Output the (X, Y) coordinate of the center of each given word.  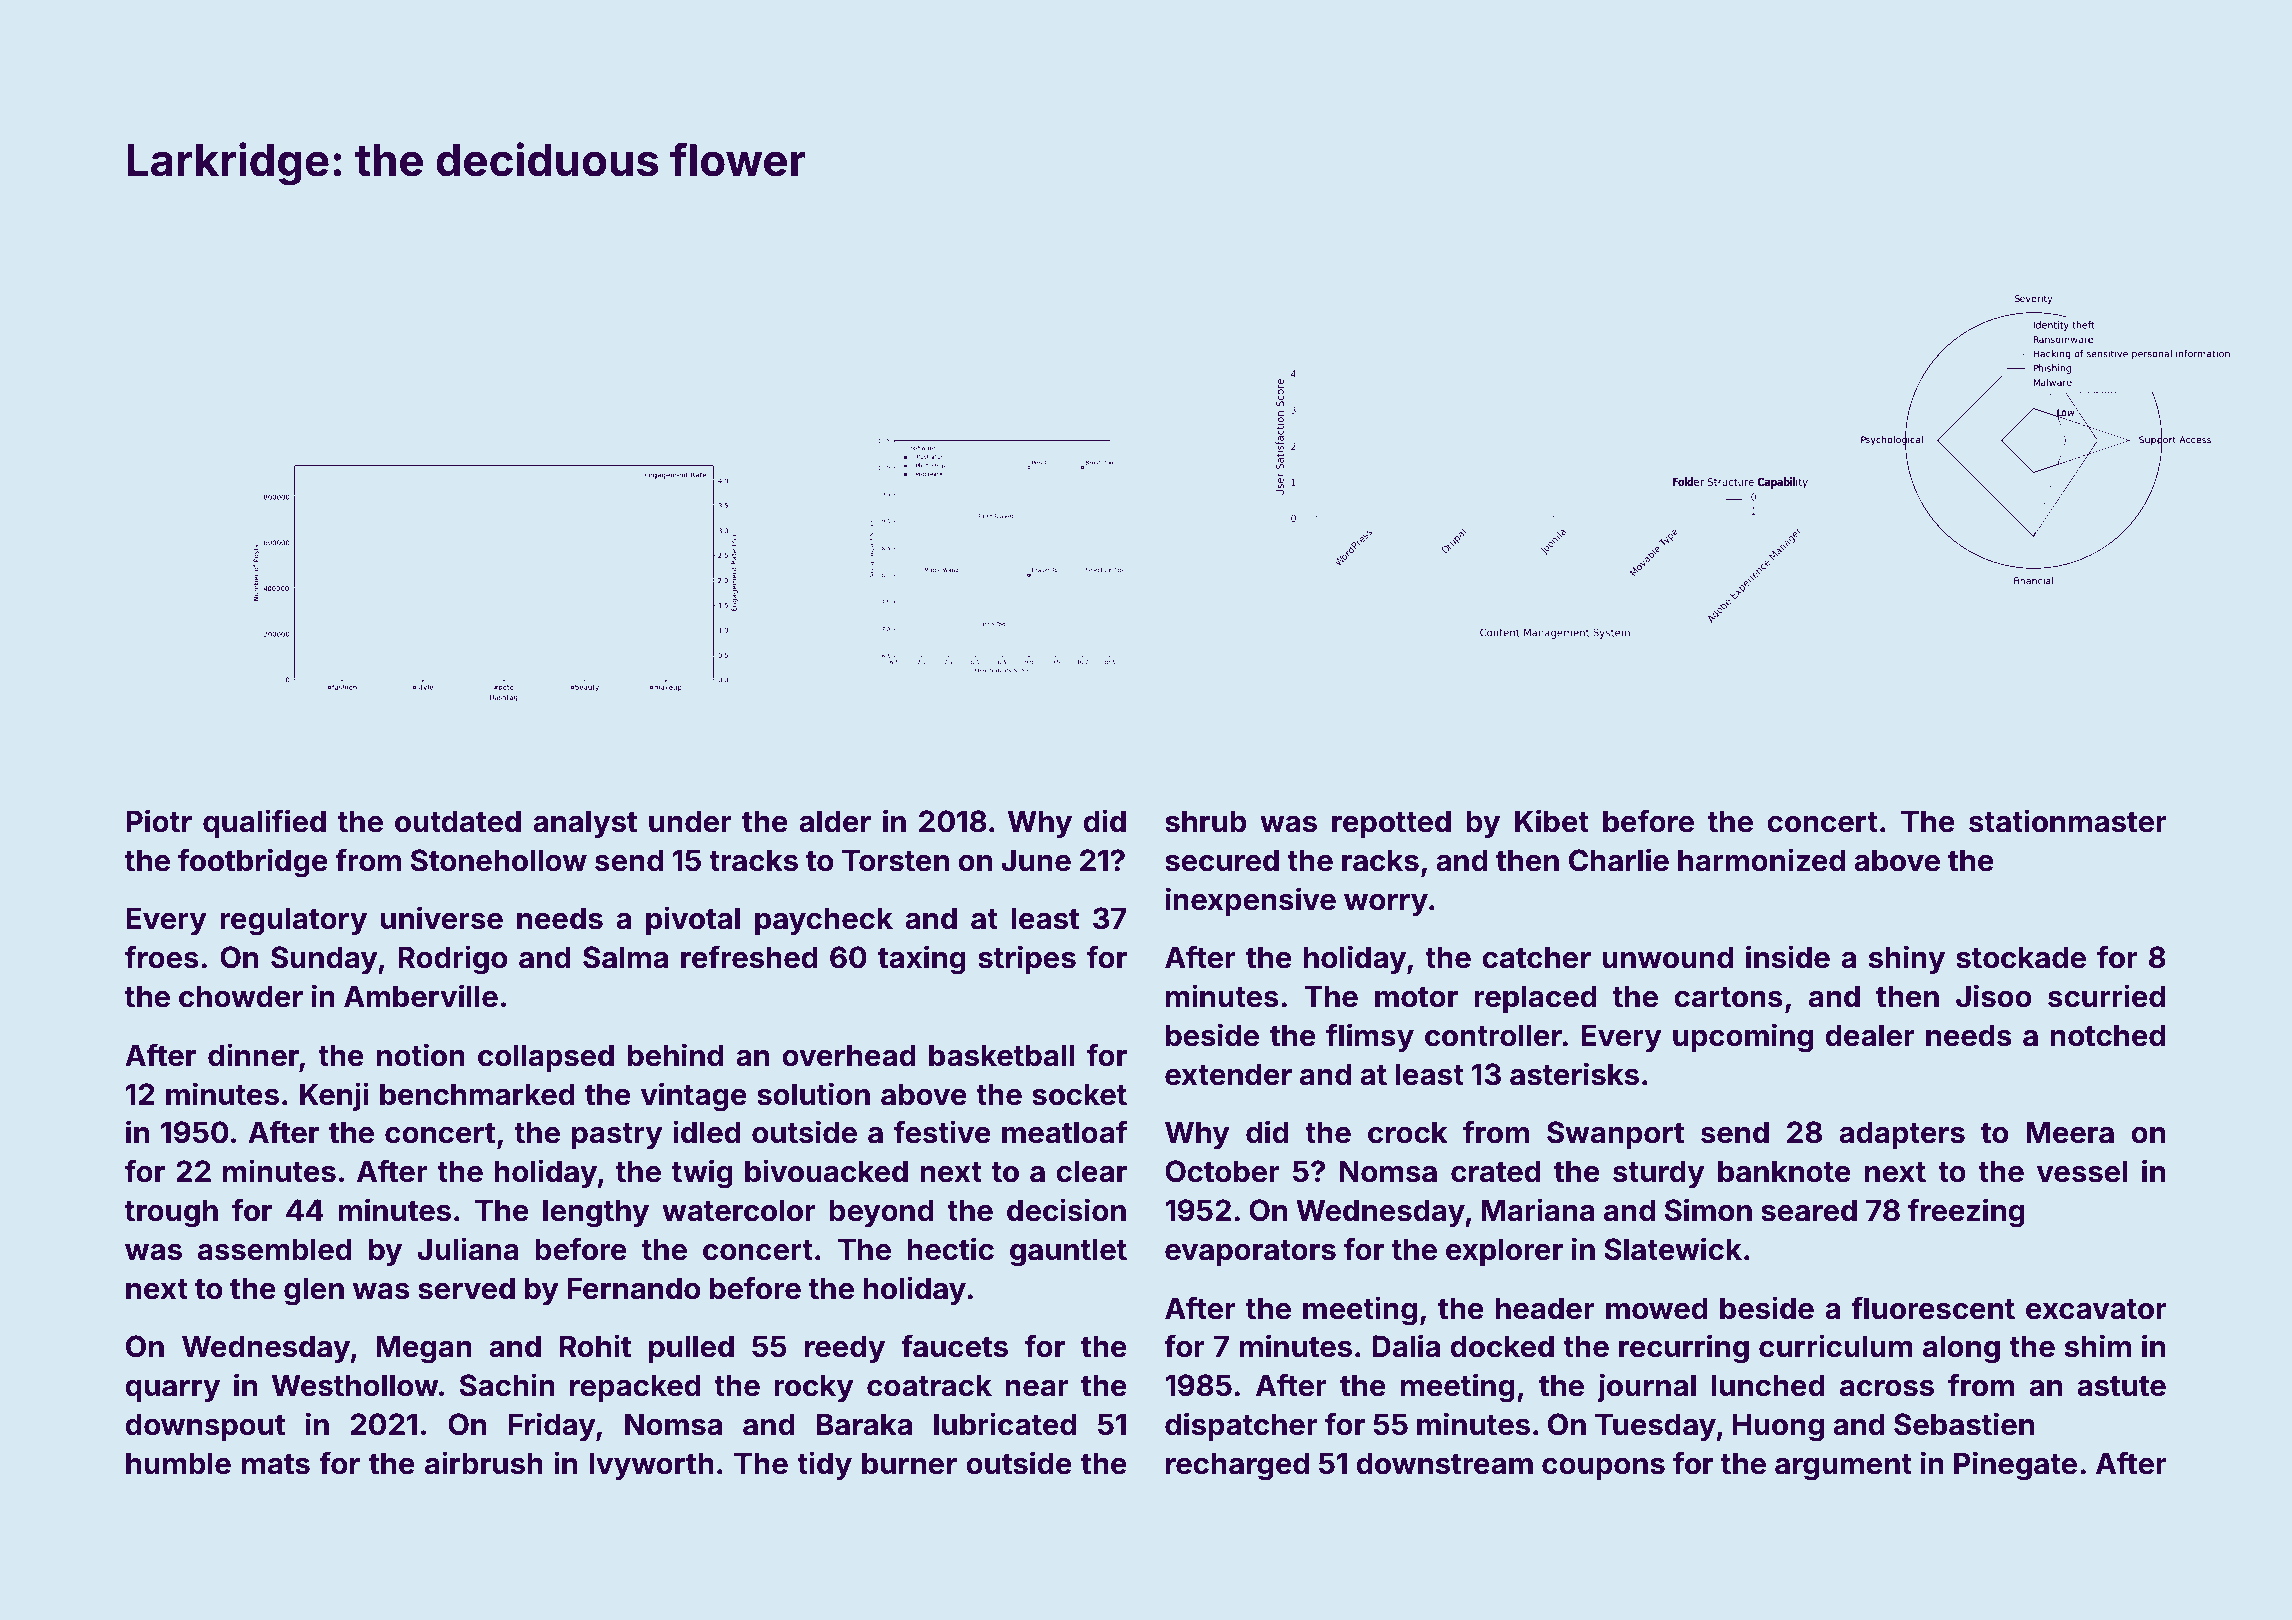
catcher (1536, 957)
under (690, 821)
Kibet (1552, 821)
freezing (1966, 1213)
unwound (1667, 957)
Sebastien (1964, 1424)
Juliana (468, 1249)
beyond (881, 1213)
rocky (814, 1388)
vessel (2082, 1171)
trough (171, 1213)
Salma (625, 957)
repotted (1391, 824)
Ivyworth (651, 1466)
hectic (950, 1249)
